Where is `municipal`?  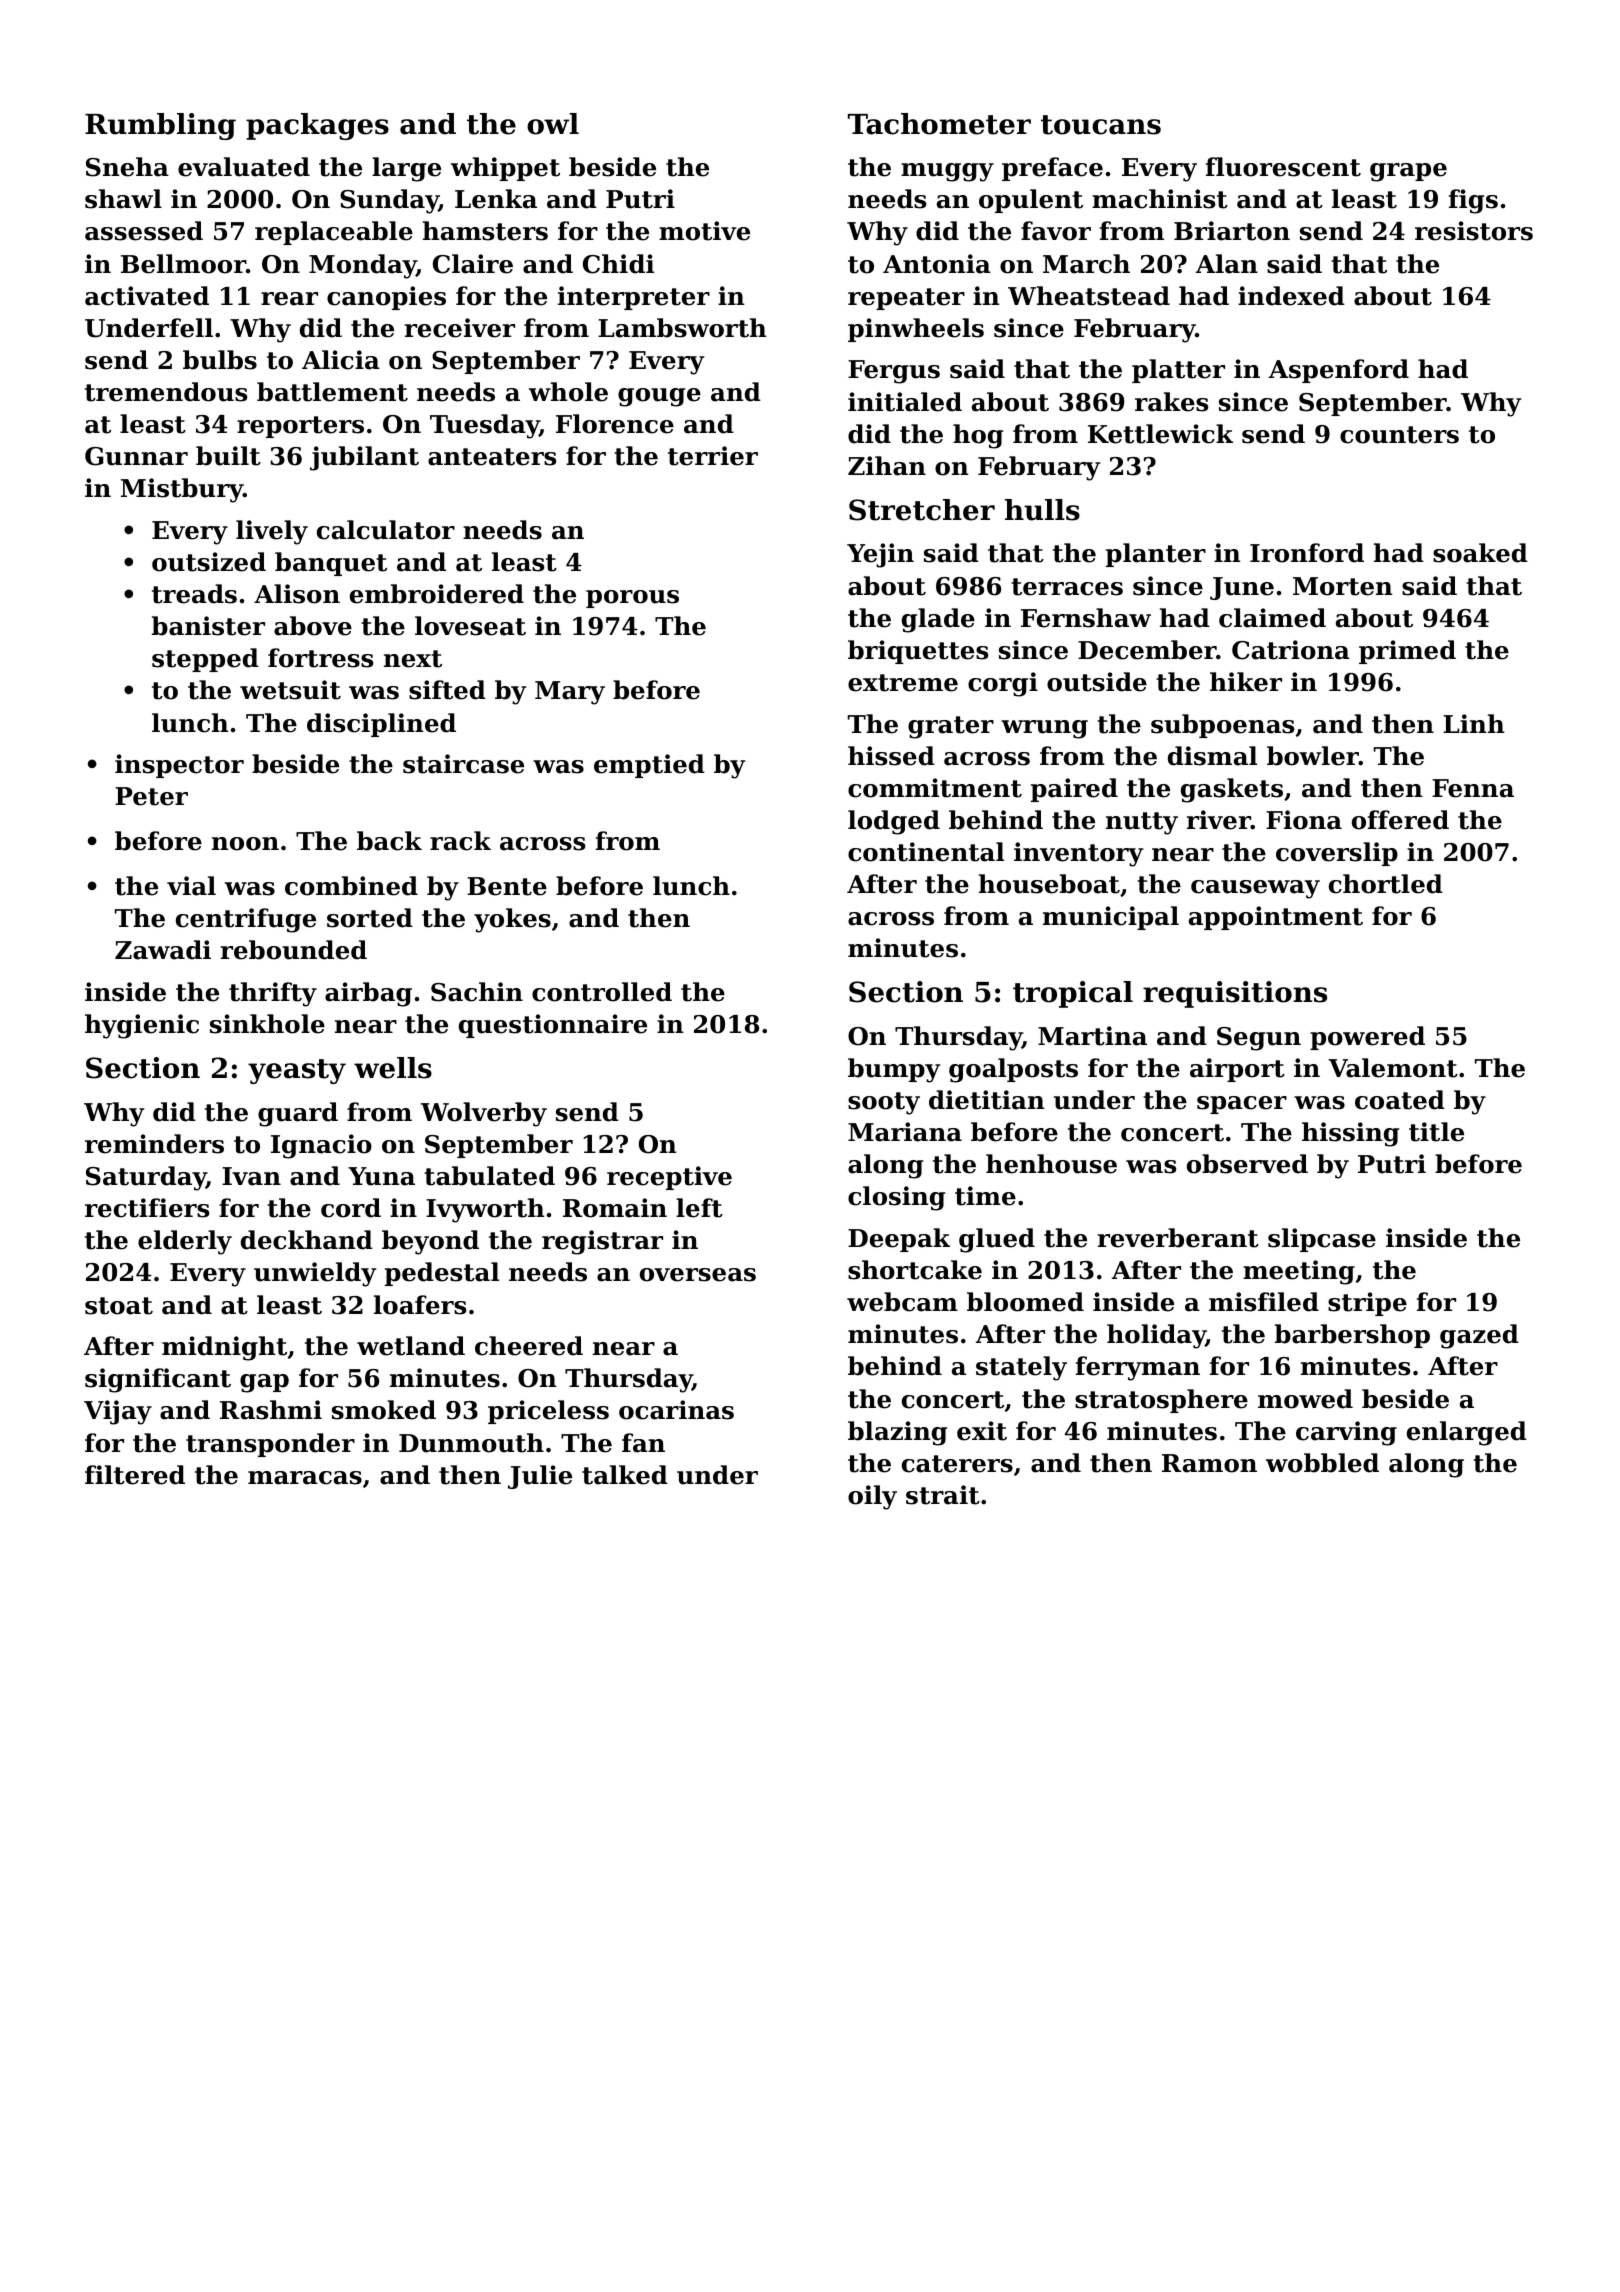
municipal is located at coordinates (1111, 918).
